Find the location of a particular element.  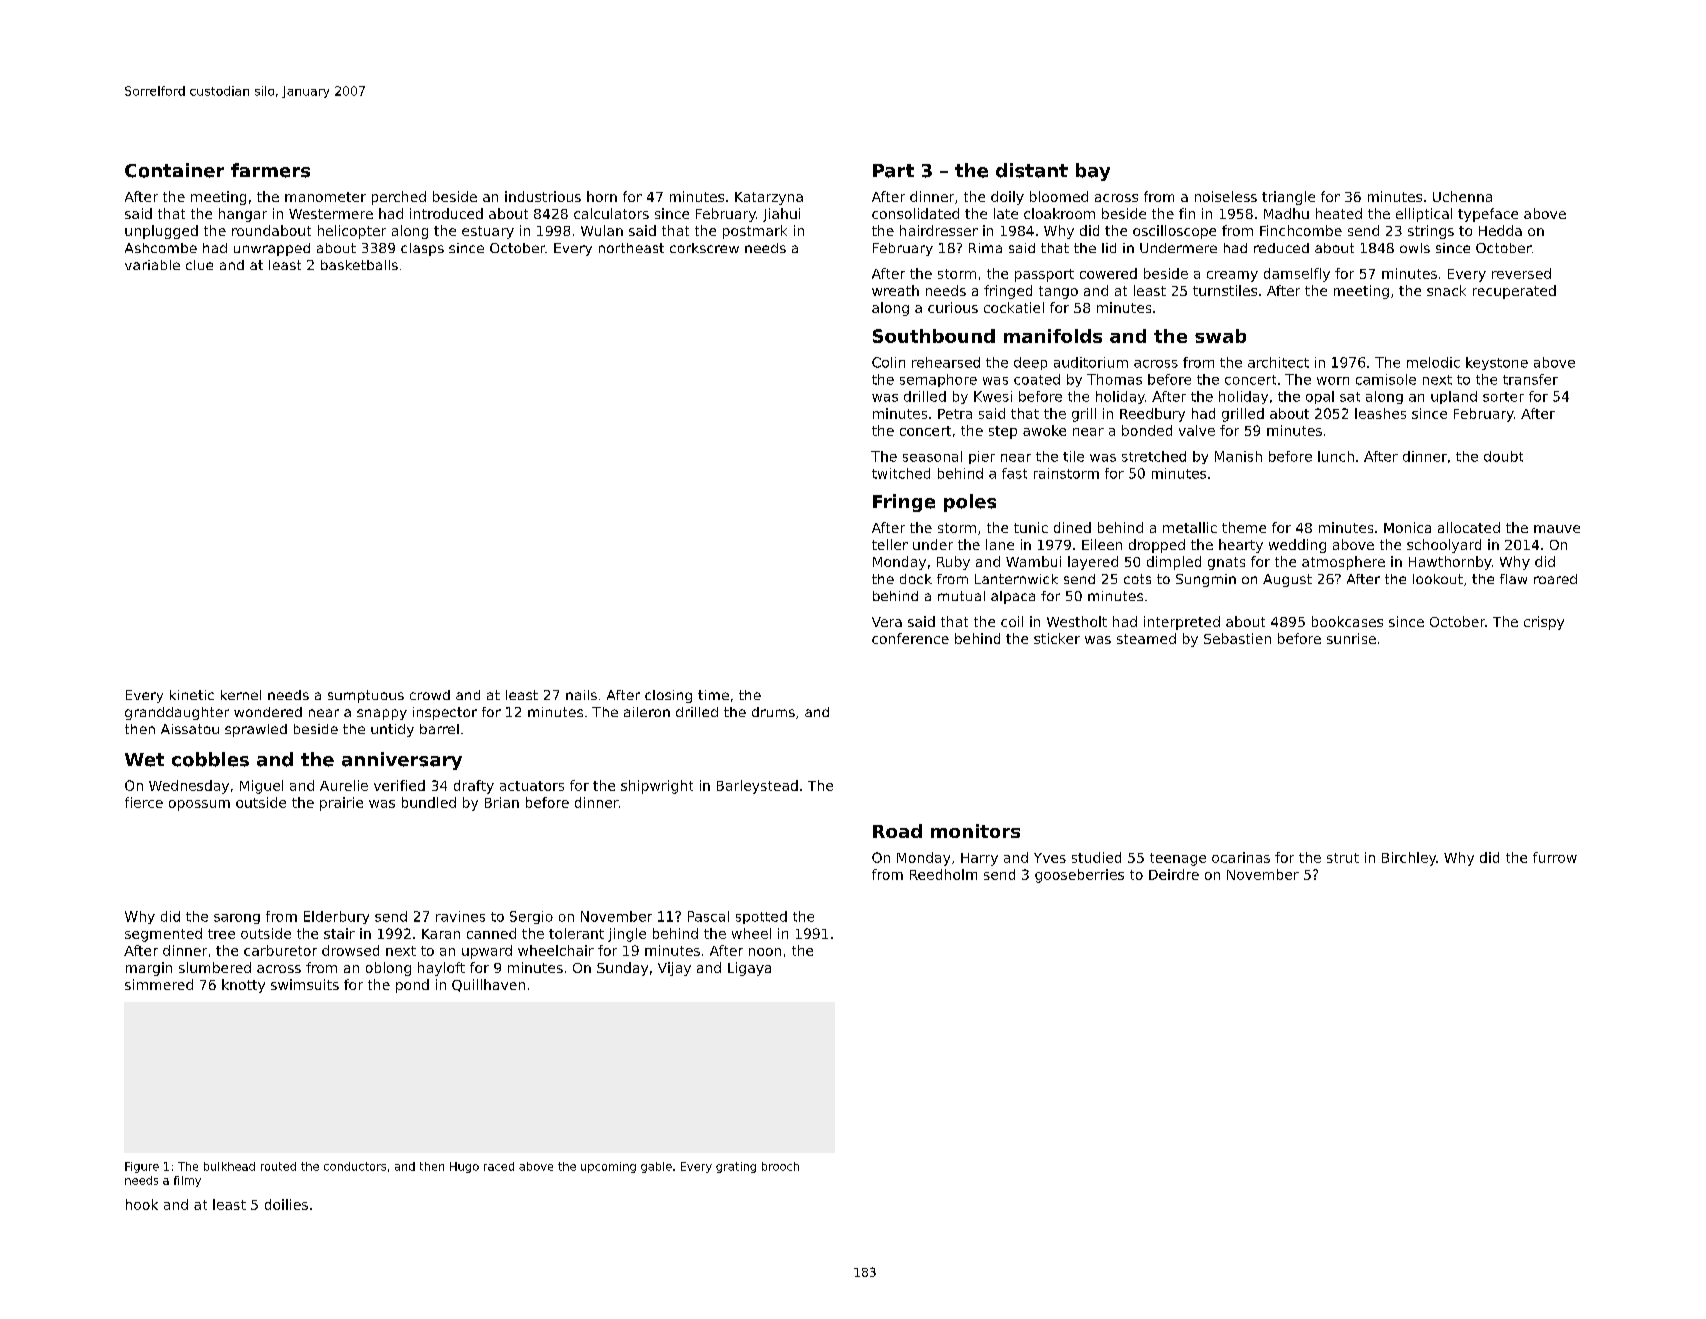

Part is located at coordinates (893, 171).
